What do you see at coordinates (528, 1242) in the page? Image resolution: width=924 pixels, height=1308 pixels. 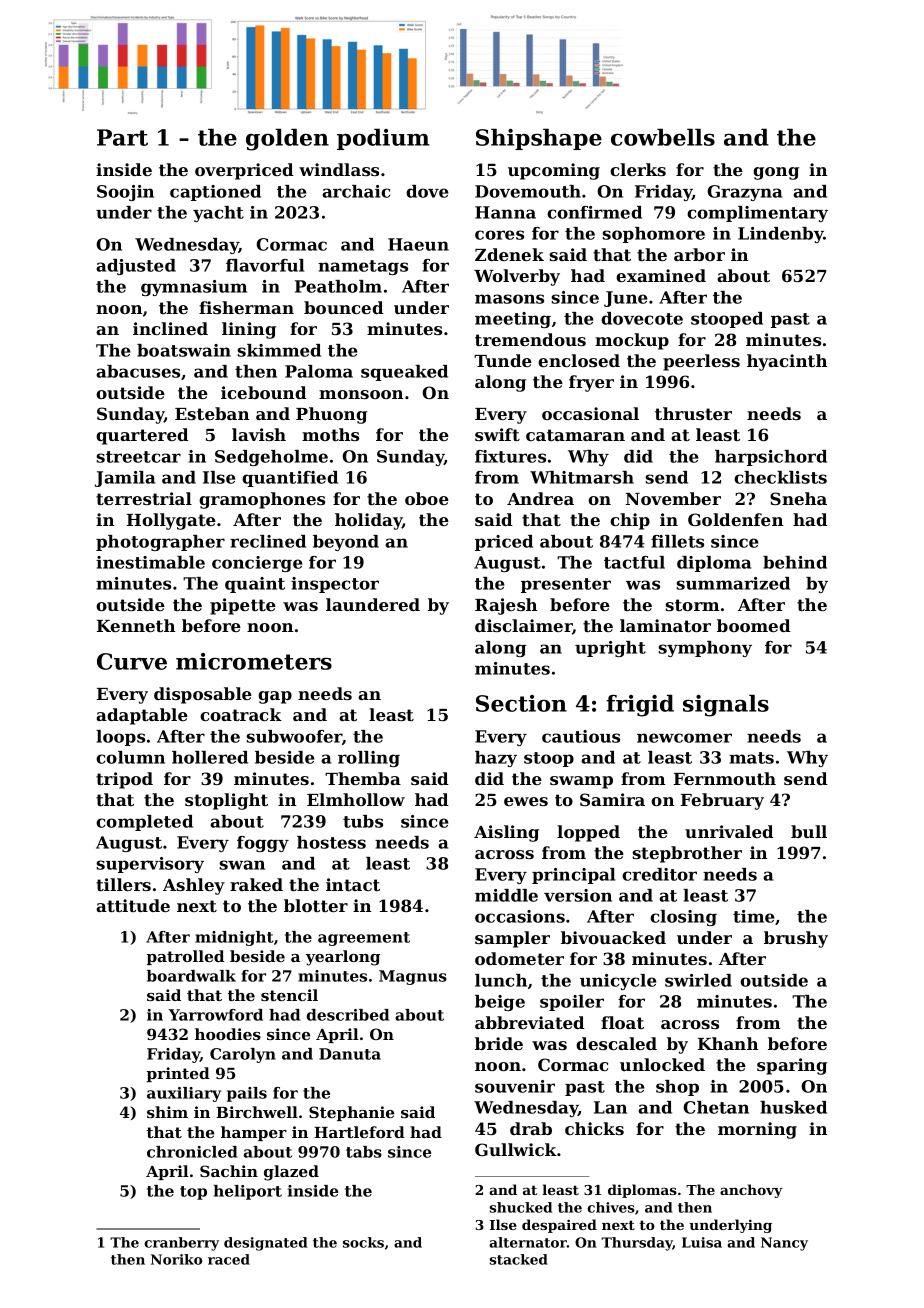 I see `alternator` at bounding box center [528, 1242].
